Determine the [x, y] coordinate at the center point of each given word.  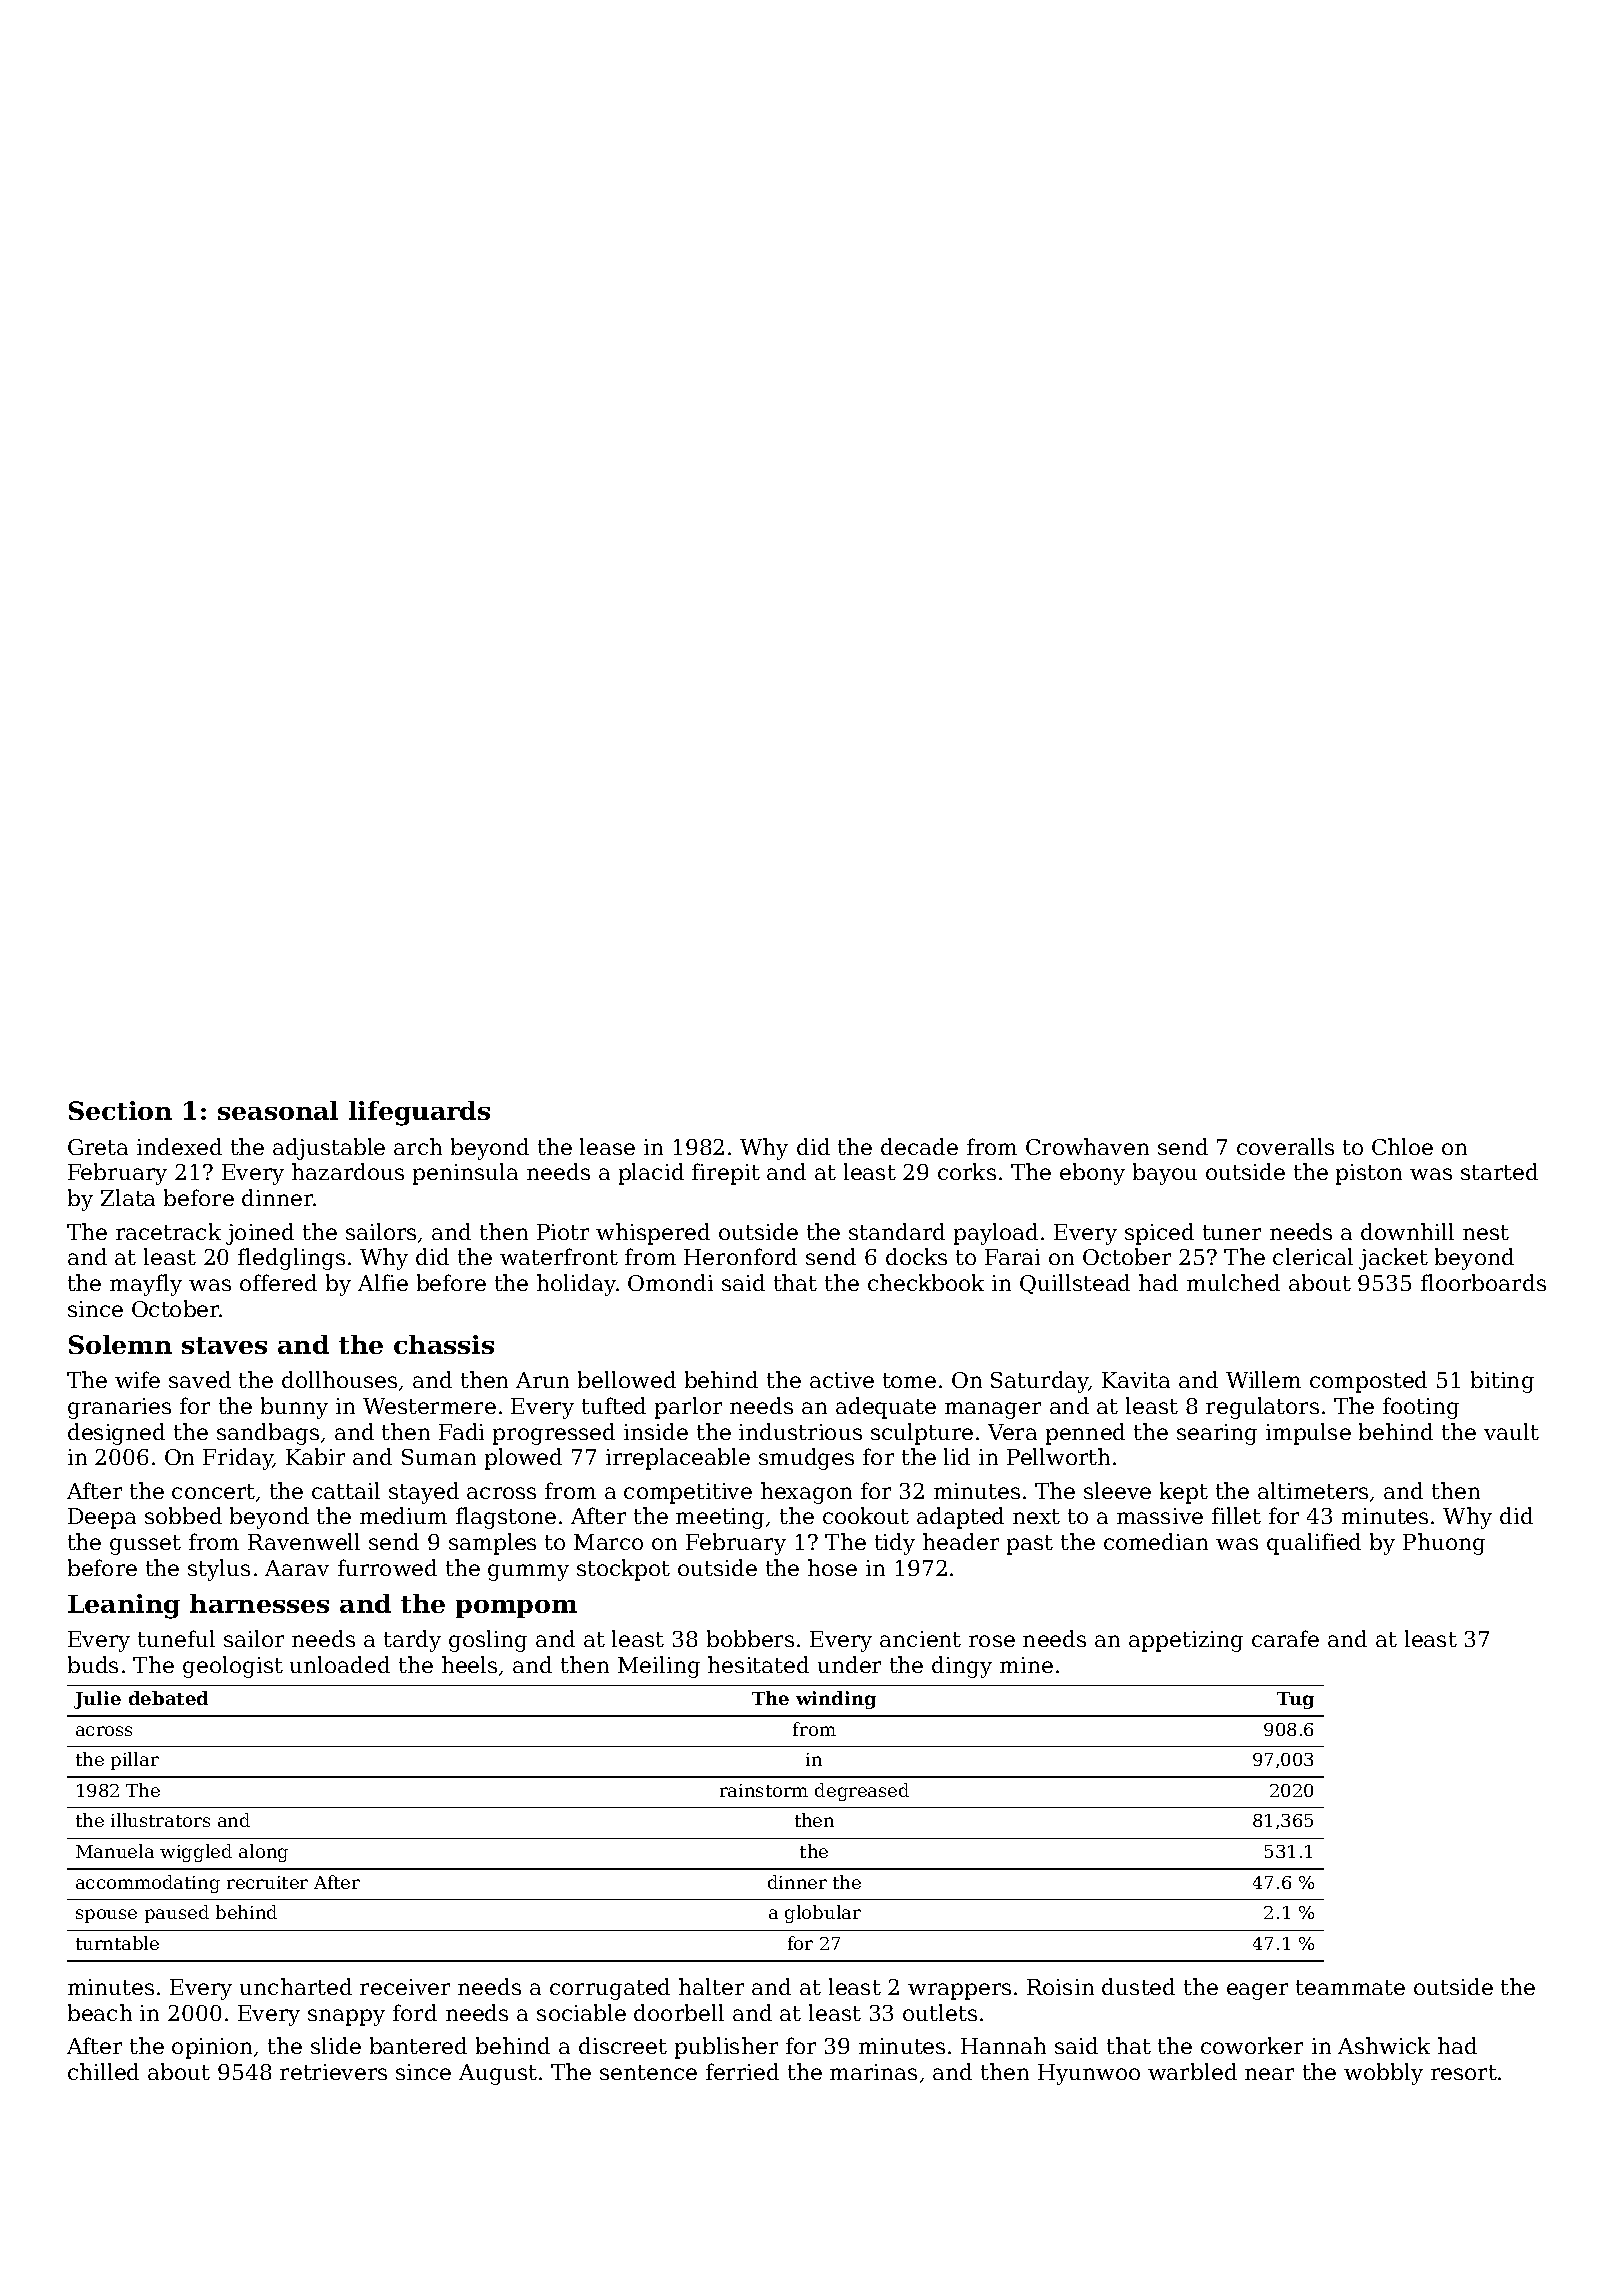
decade [919, 1146]
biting [1502, 1382]
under [849, 1664]
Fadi [461, 1431]
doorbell [679, 2012]
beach [100, 2012]
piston [1369, 1174]
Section [120, 1110]
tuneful [176, 1638]
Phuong [1444, 1544]
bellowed [627, 1379]
